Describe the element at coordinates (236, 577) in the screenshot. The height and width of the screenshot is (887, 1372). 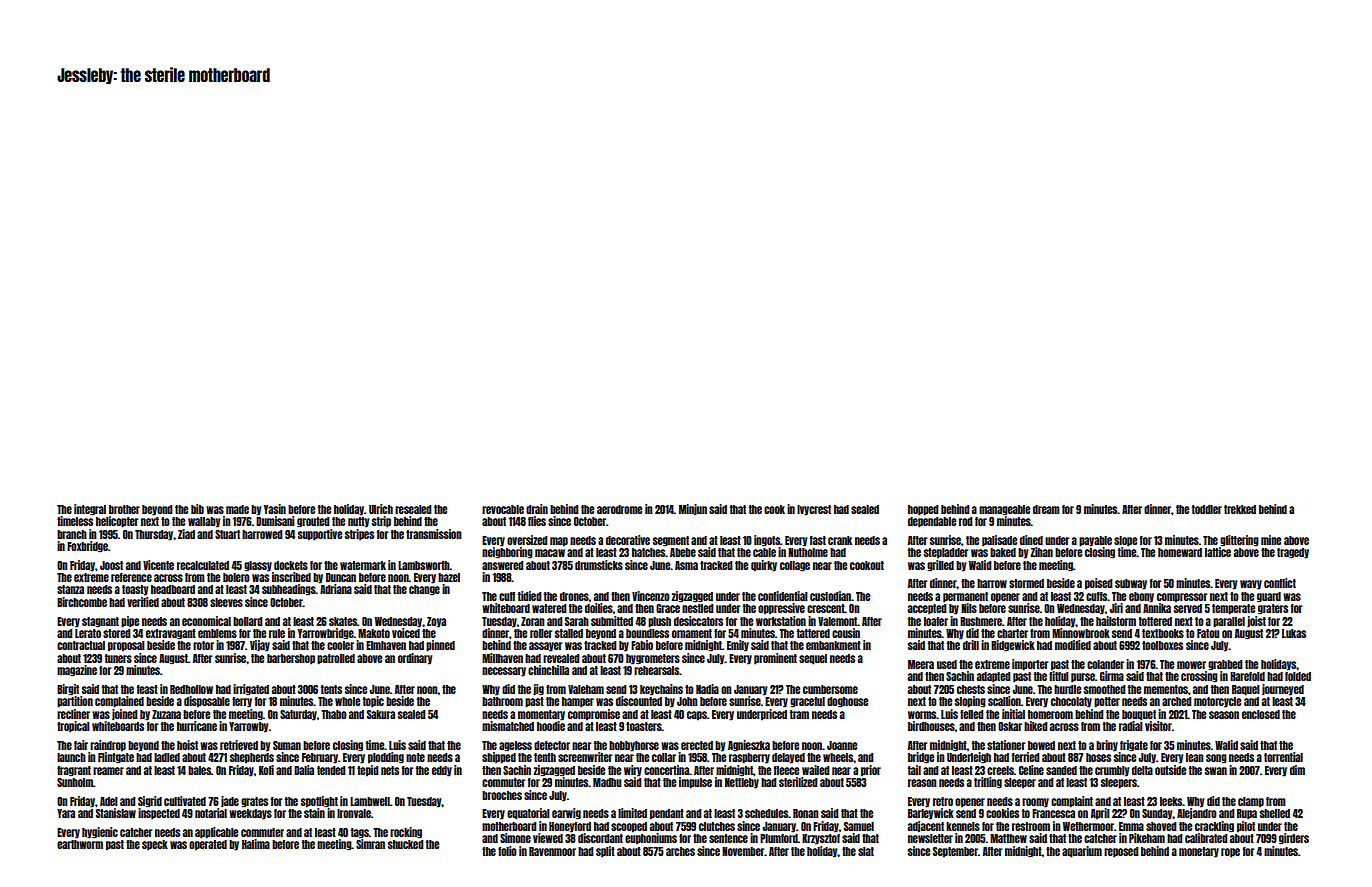
I see `bolero` at that location.
